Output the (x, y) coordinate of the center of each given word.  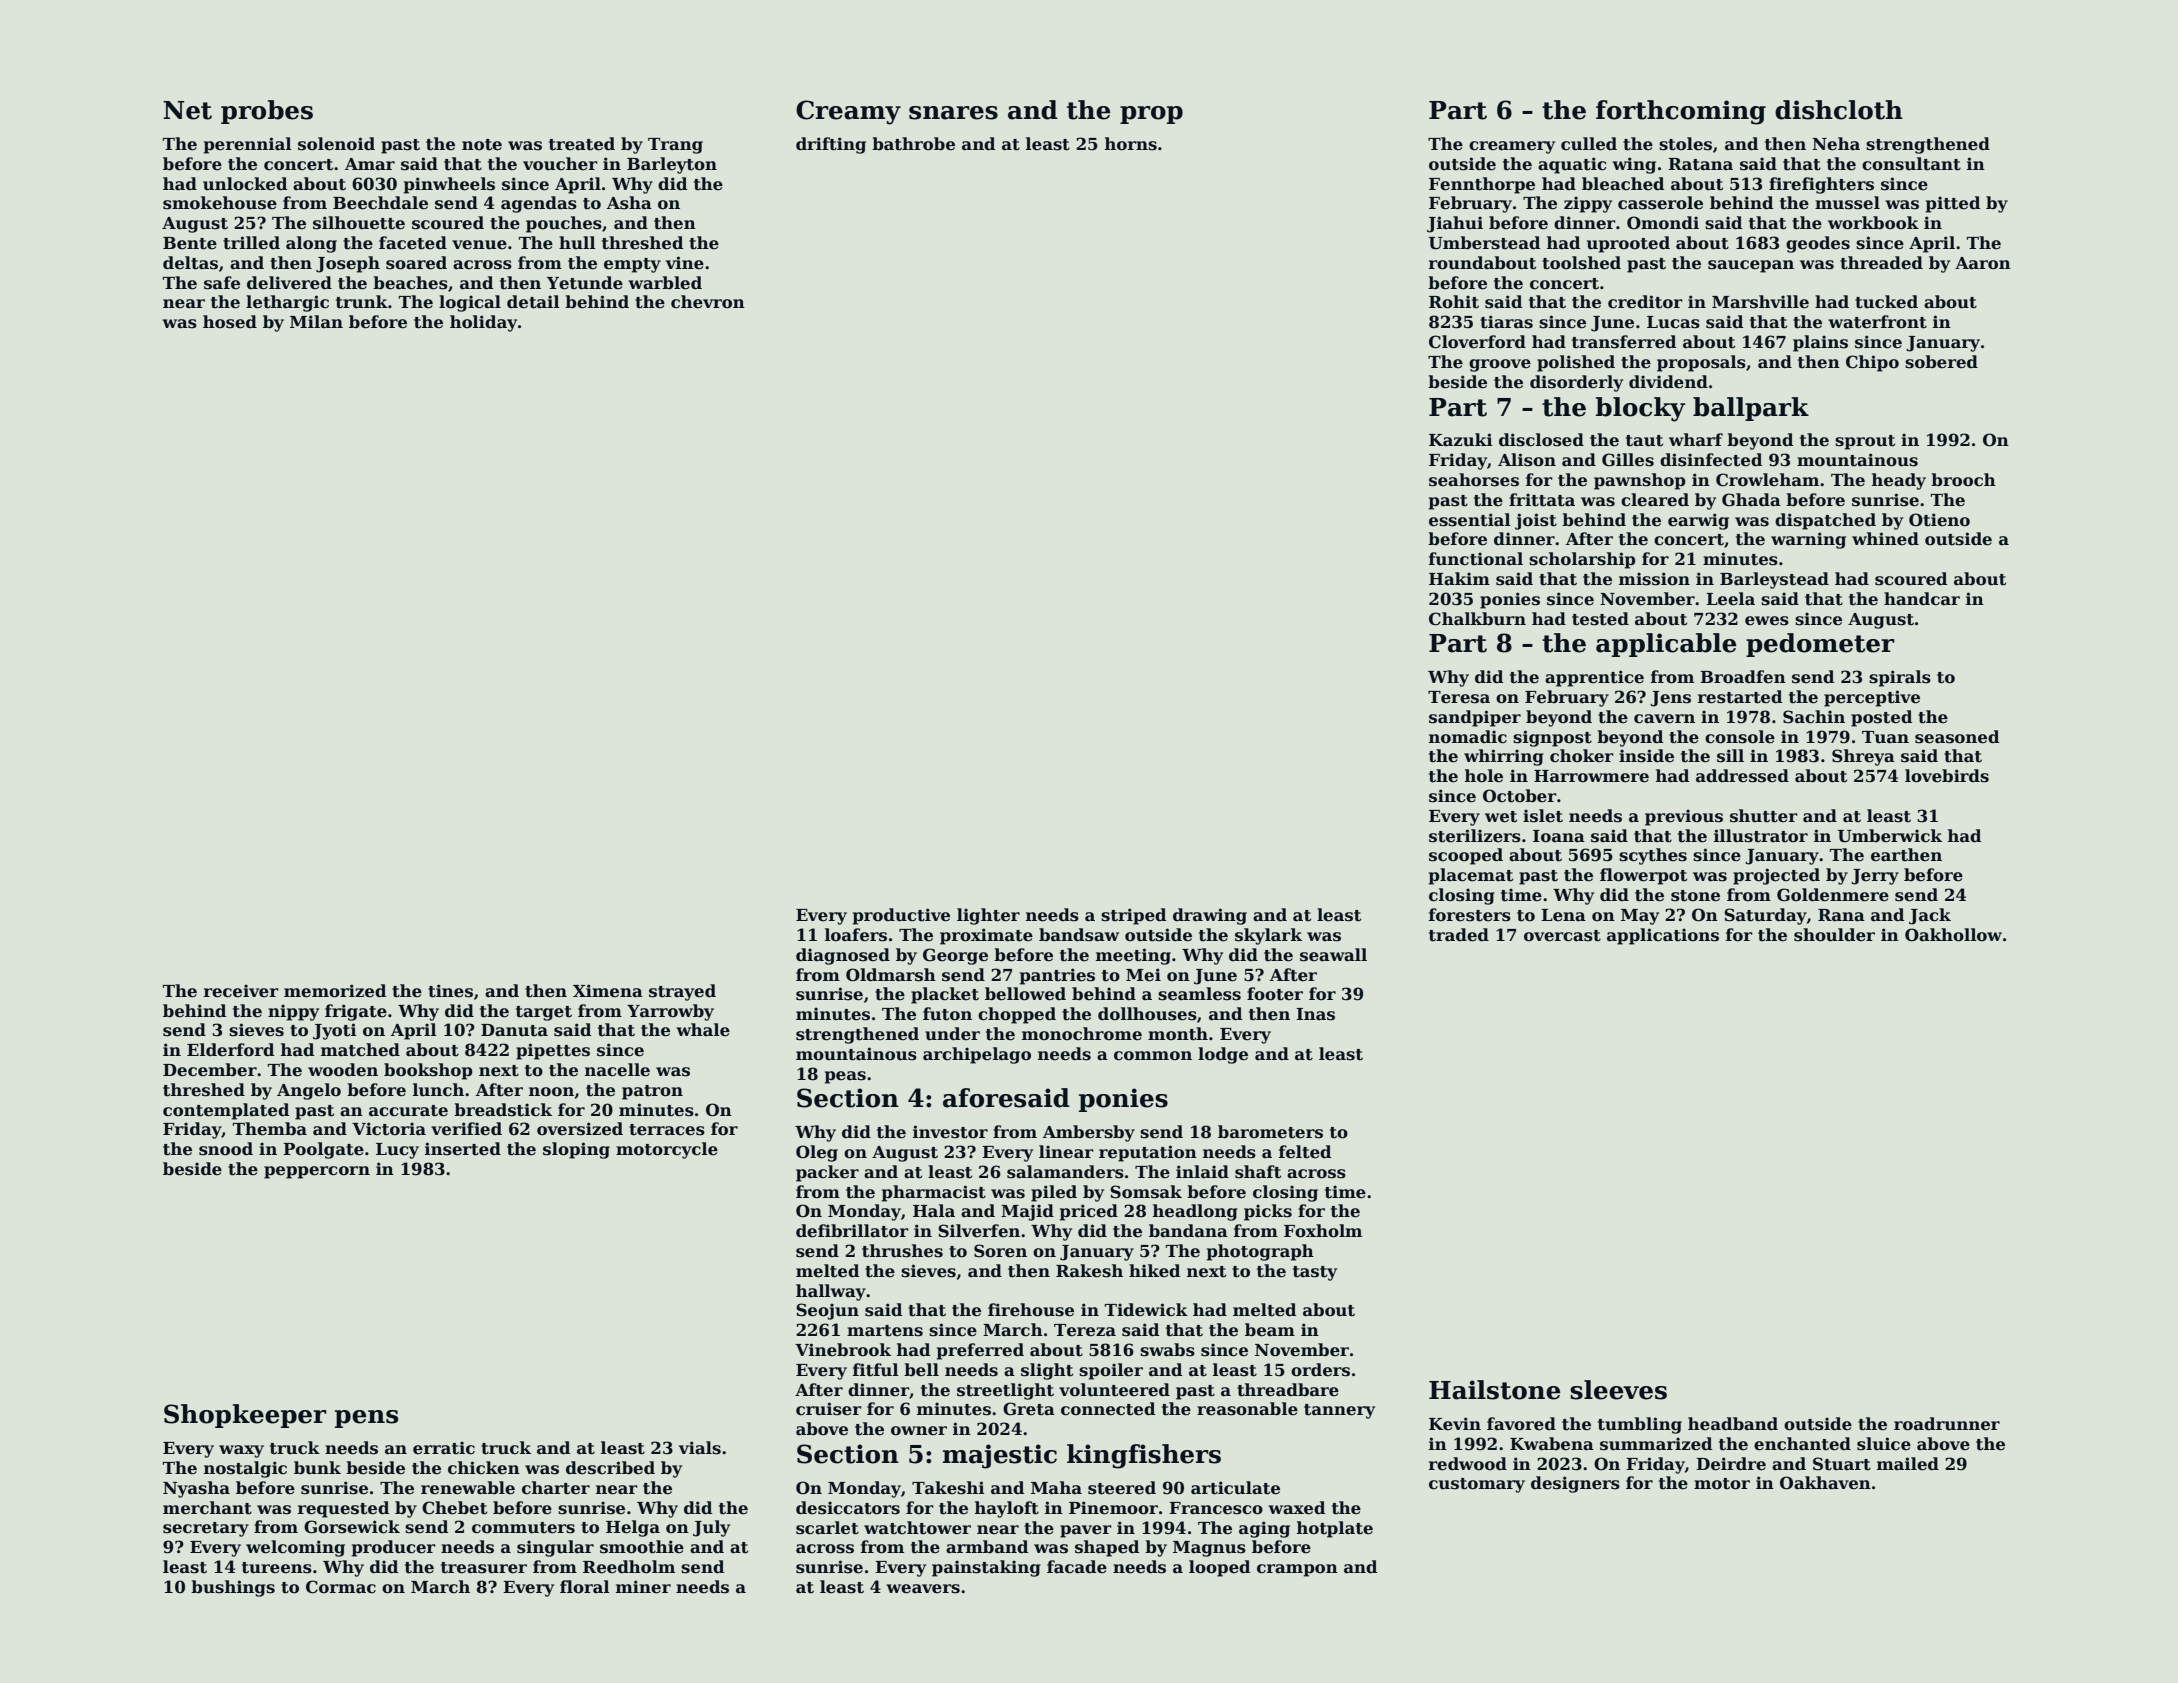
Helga (633, 1528)
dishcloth (1839, 110)
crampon (1297, 1570)
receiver (241, 991)
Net (187, 110)
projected (1776, 876)
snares (953, 113)
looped (1219, 1568)
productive (901, 916)
